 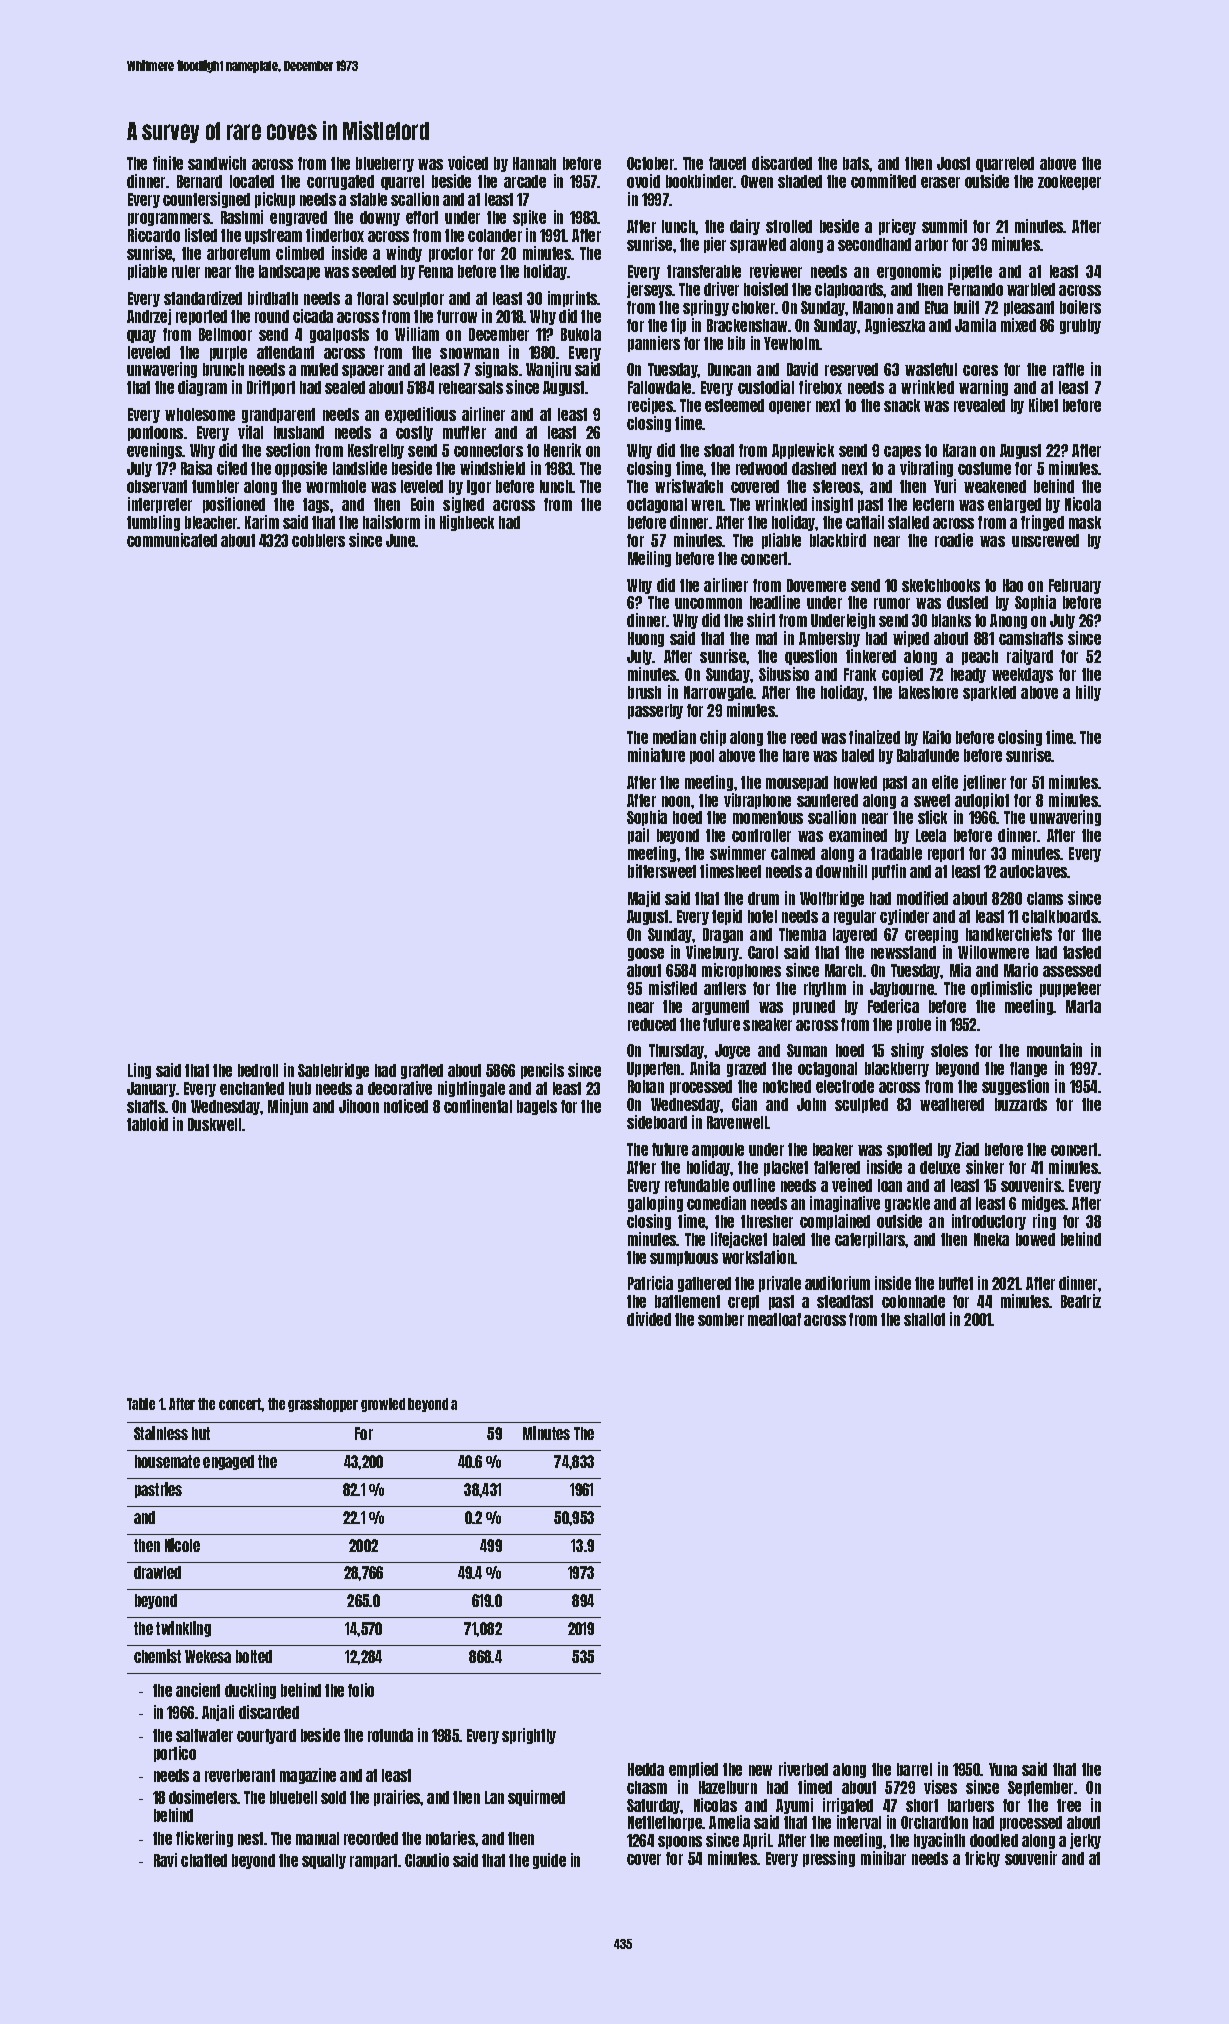 I want to click on squirmed, so click(x=536, y=1798).
